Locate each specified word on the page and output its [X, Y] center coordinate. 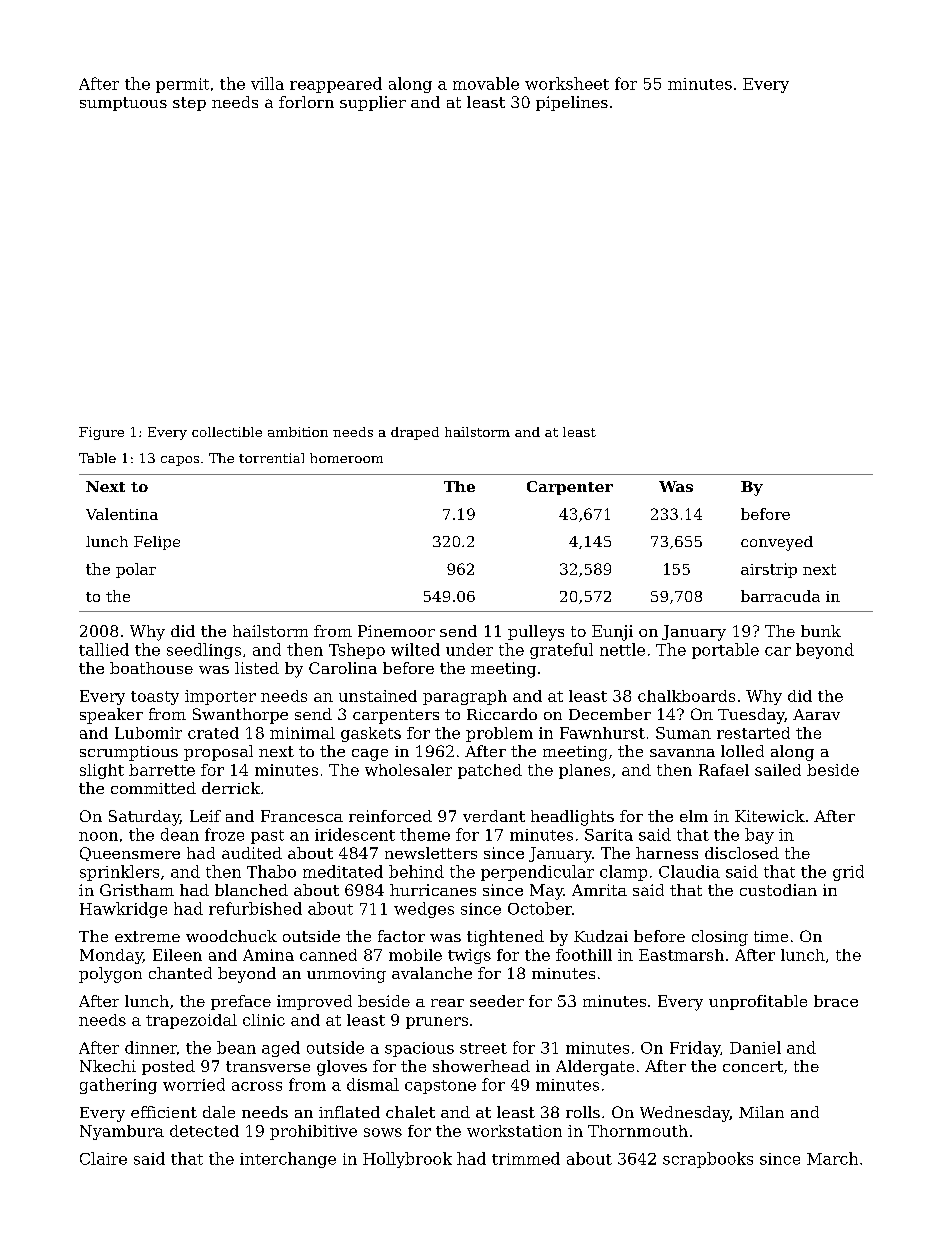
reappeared [336, 85]
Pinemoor [396, 631]
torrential [271, 458]
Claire [103, 1158]
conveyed [777, 543]
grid [848, 873]
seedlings [204, 651]
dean [180, 834]
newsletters [431, 853]
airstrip [769, 570]
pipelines [572, 103]
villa [267, 83]
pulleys [536, 633]
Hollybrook [407, 1160]
